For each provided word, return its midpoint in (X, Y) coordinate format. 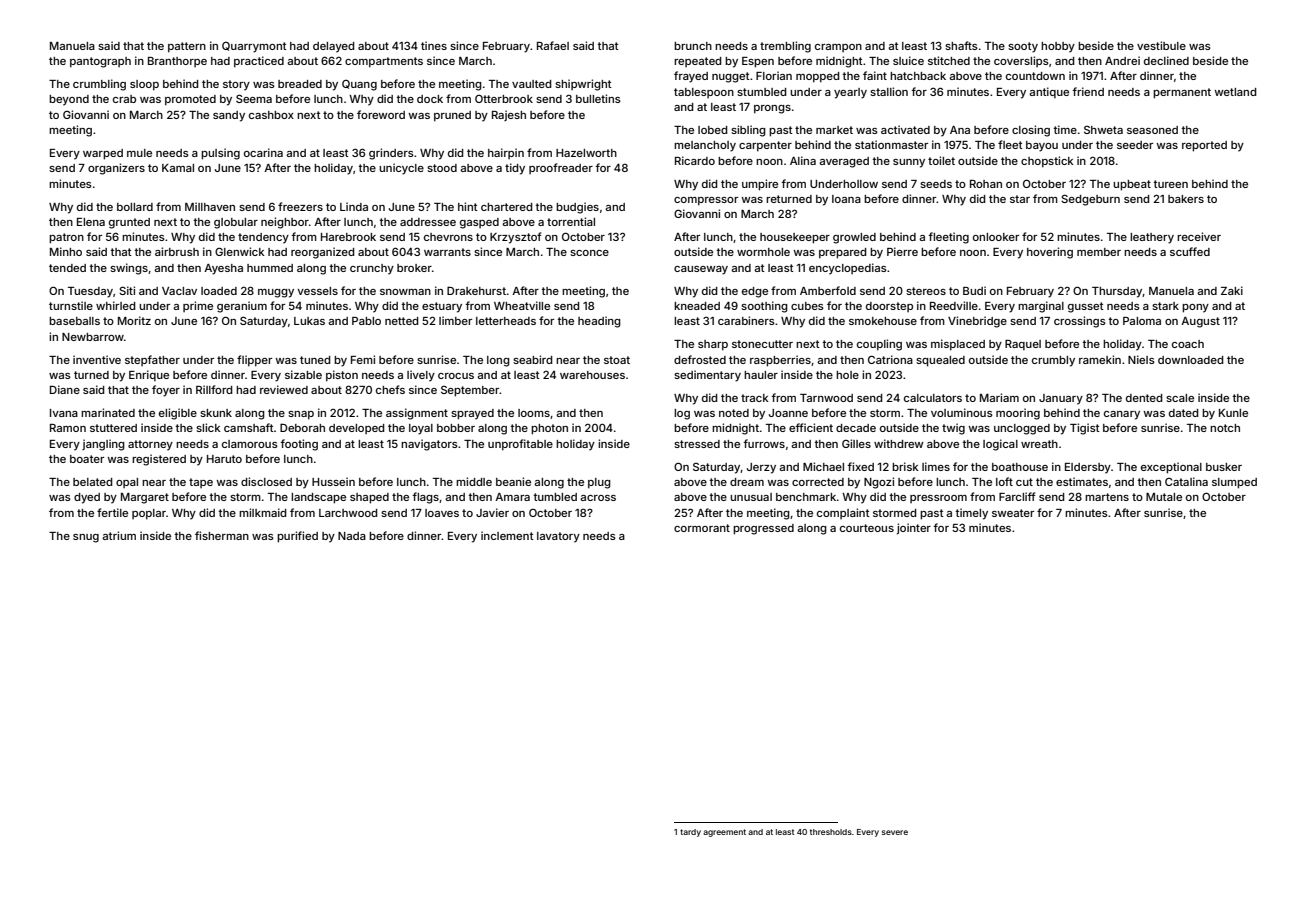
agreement (724, 833)
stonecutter (762, 344)
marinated (108, 412)
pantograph (100, 62)
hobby (1058, 47)
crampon (838, 48)
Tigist (1085, 429)
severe (895, 832)
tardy (690, 833)
